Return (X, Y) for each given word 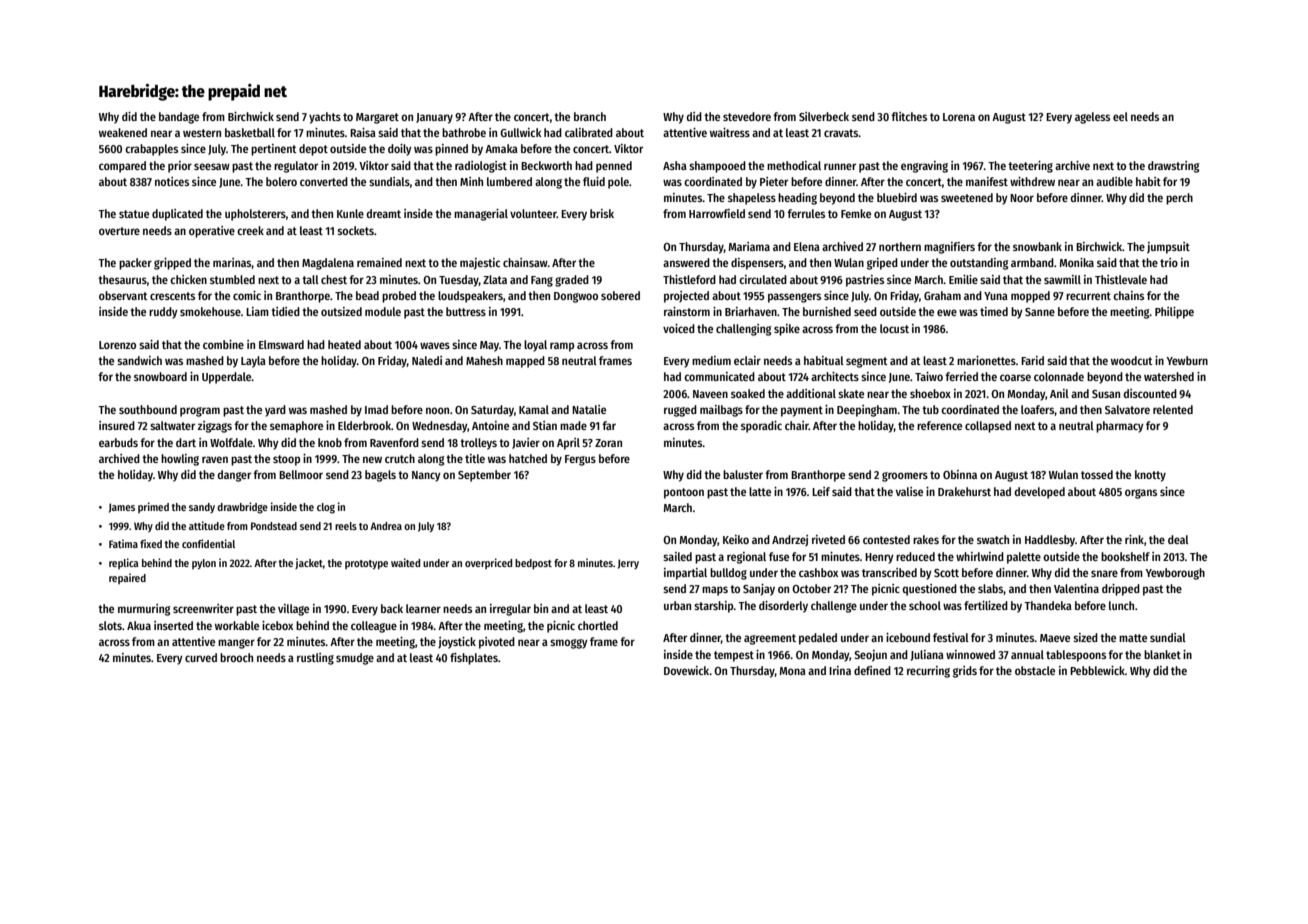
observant (123, 295)
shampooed (717, 167)
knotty (1150, 476)
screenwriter (203, 608)
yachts (325, 118)
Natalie (589, 409)
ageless (1092, 118)
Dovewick (687, 670)
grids (965, 672)
